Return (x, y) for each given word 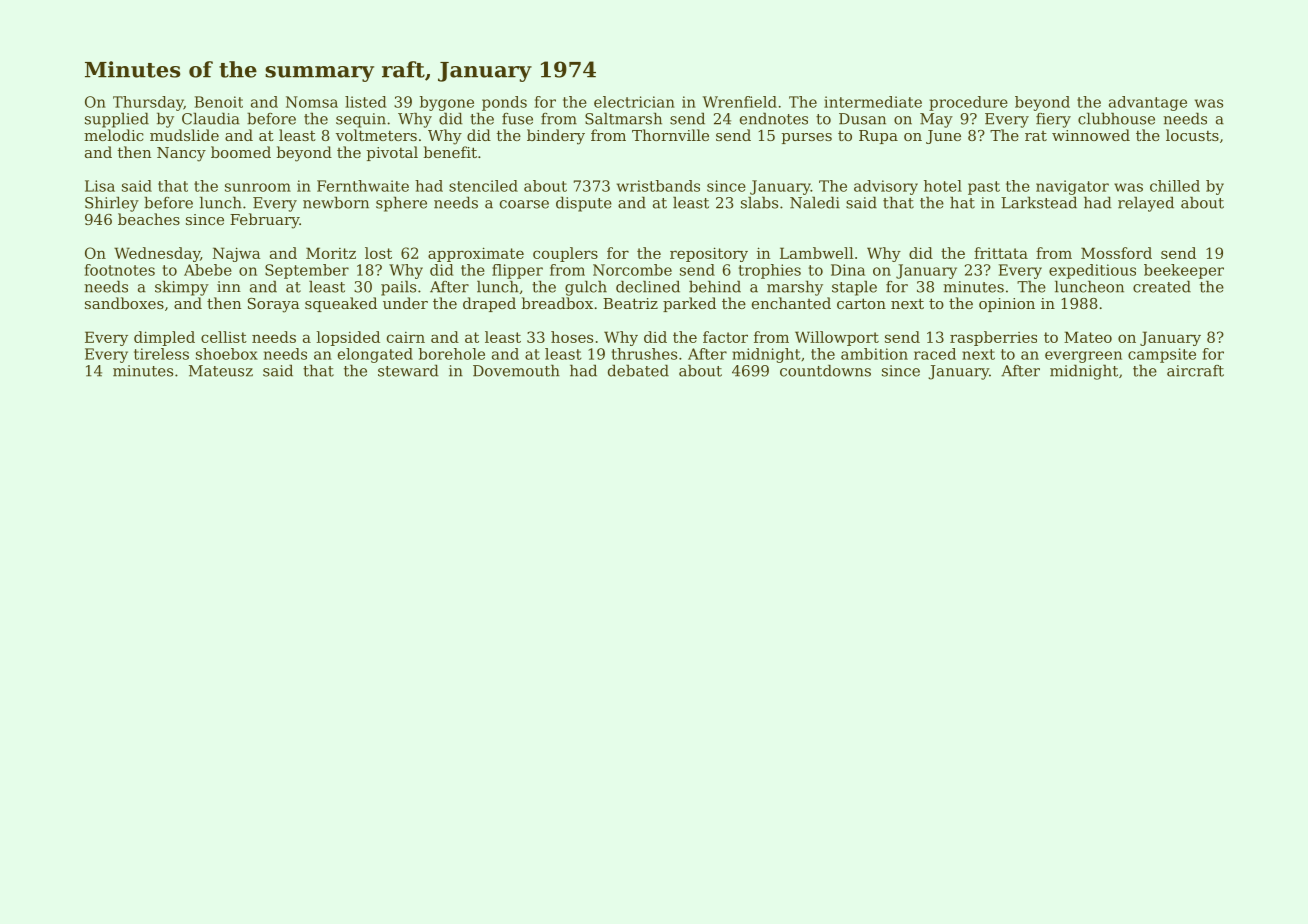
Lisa (100, 186)
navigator (1072, 187)
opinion (1007, 305)
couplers (565, 254)
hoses (572, 337)
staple (854, 288)
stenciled (483, 186)
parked (689, 304)
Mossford (1116, 253)
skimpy (182, 288)
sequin (361, 120)
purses (806, 138)
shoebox (227, 354)
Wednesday (157, 254)
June (943, 137)
